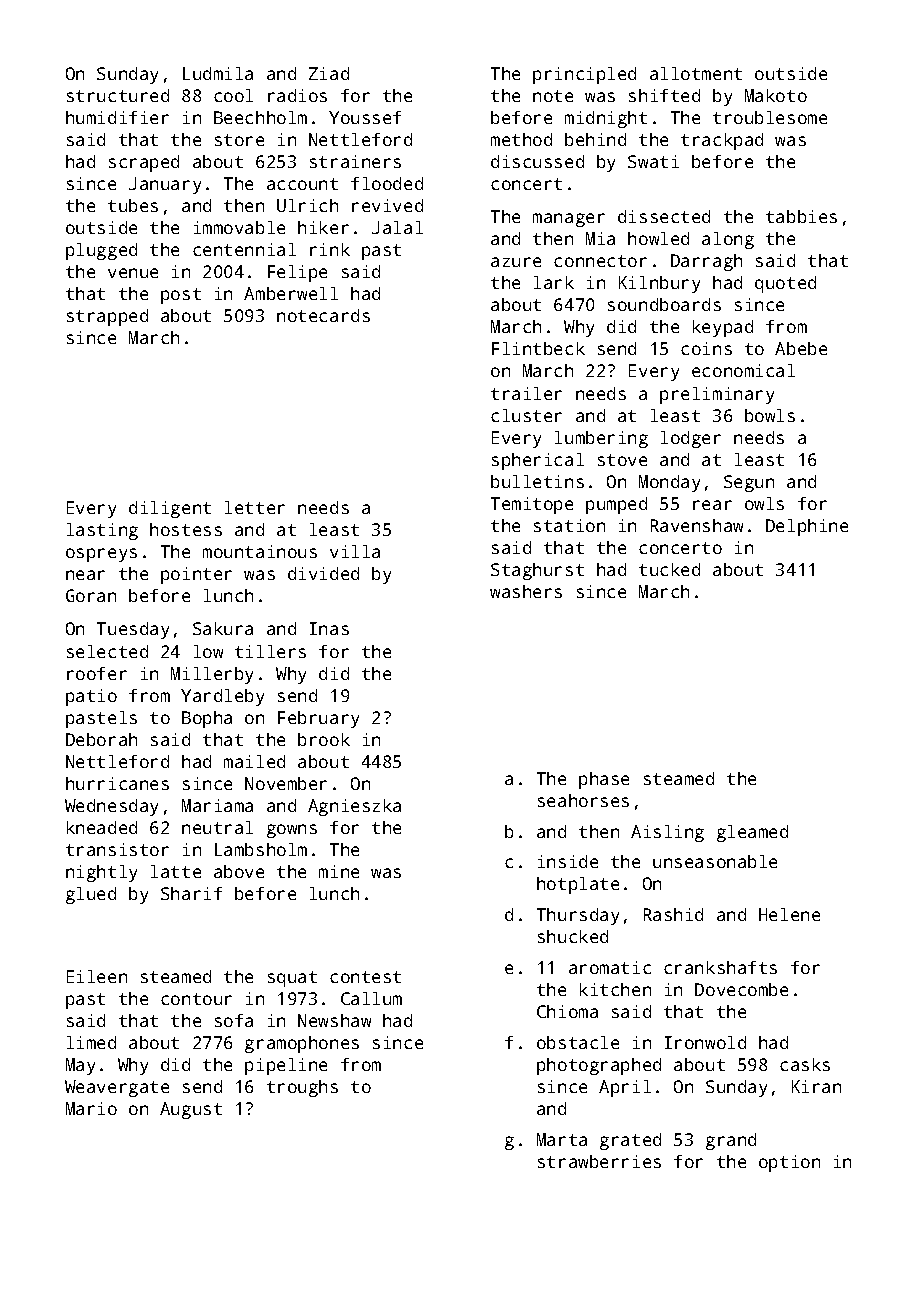 The image size is (924, 1311). What do you see at coordinates (97, 673) in the page?
I see `roofer` at bounding box center [97, 673].
